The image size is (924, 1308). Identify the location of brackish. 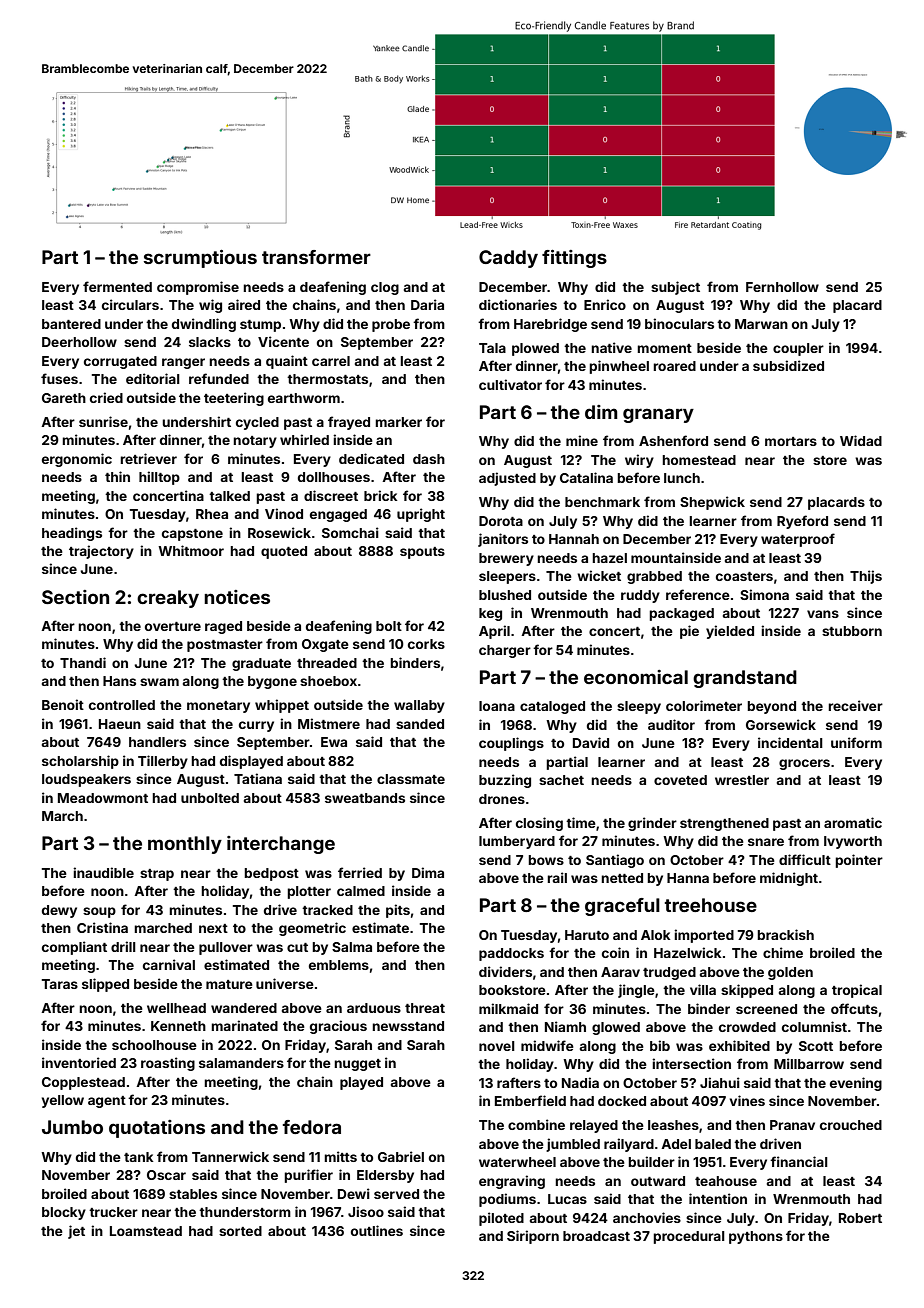
(785, 934).
